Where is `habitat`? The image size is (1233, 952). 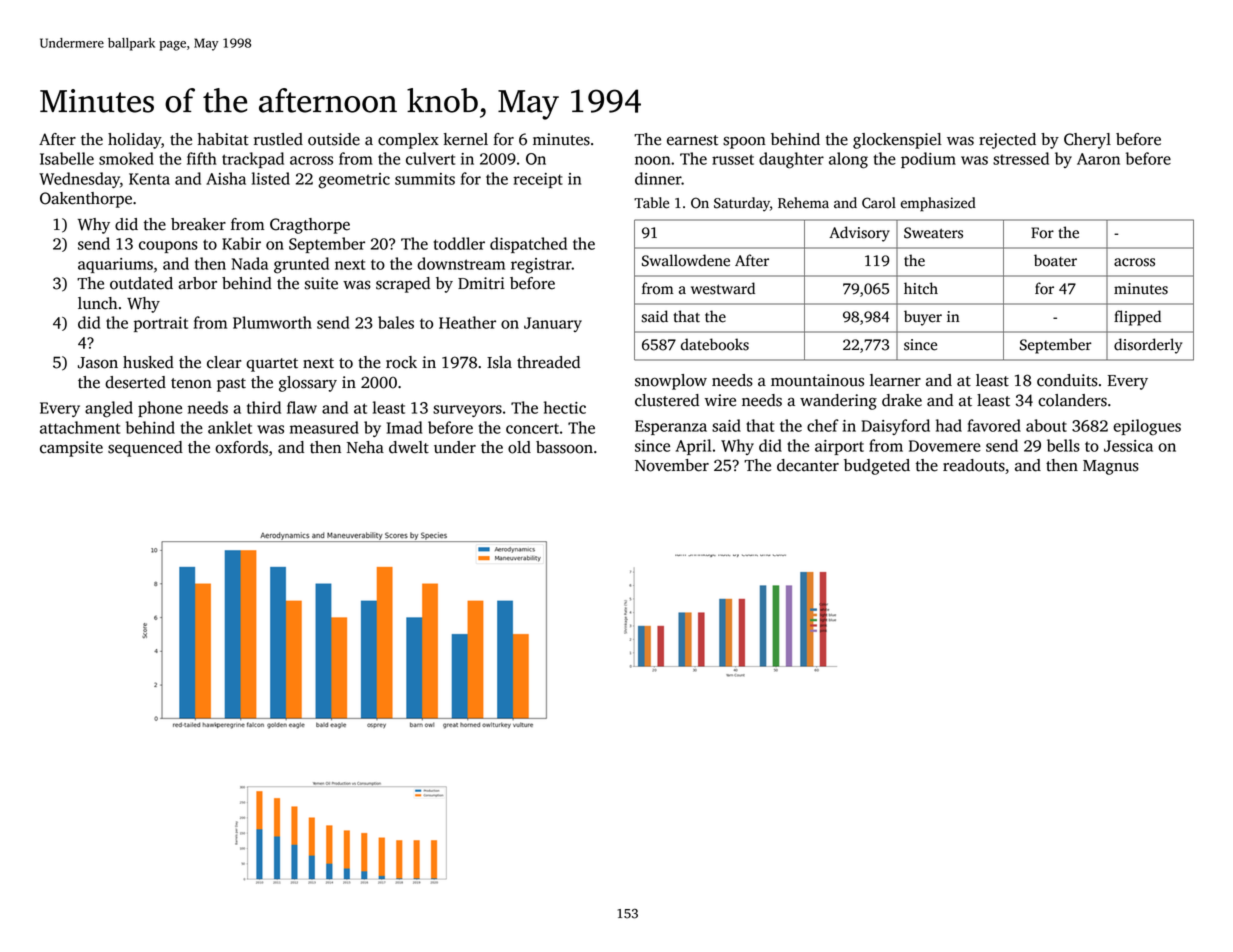
habitat is located at coordinates (223, 139).
